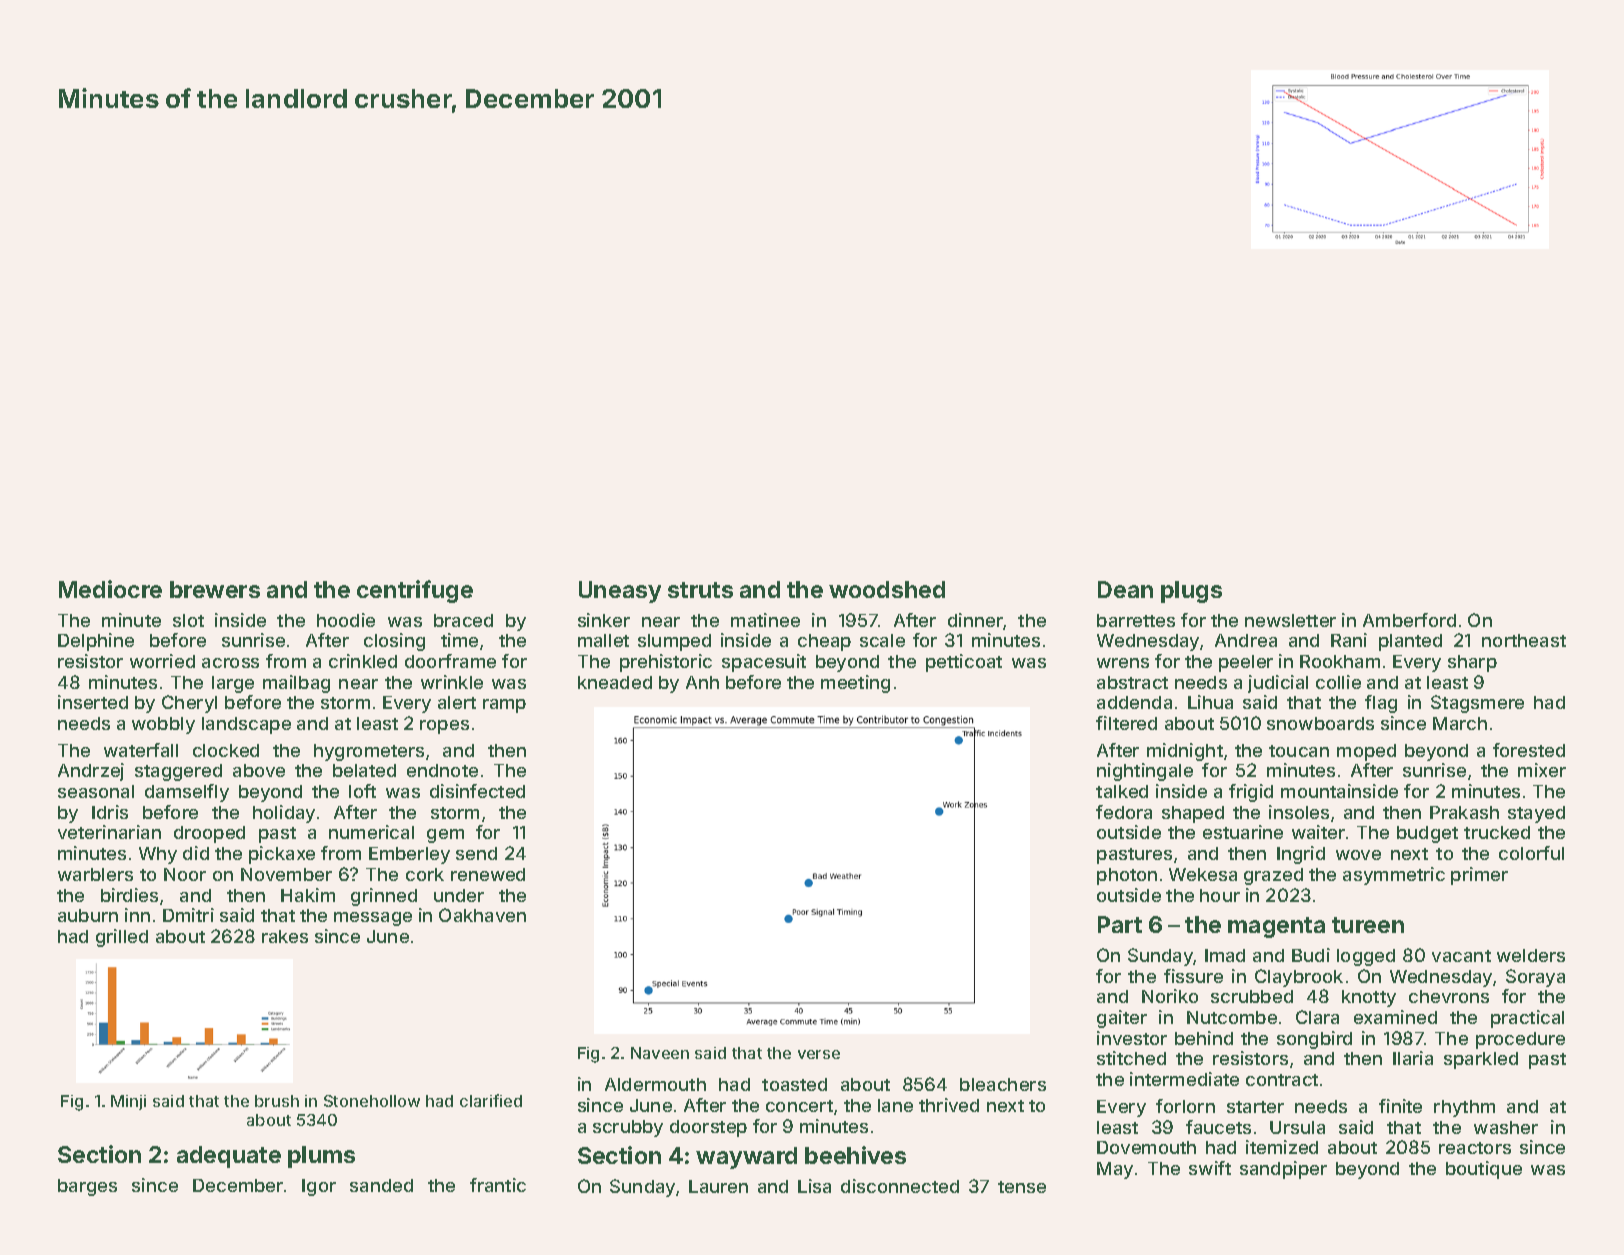 This document has height=1255, width=1624. What do you see at coordinates (369, 752) in the document?
I see `hygrometers` at bounding box center [369, 752].
